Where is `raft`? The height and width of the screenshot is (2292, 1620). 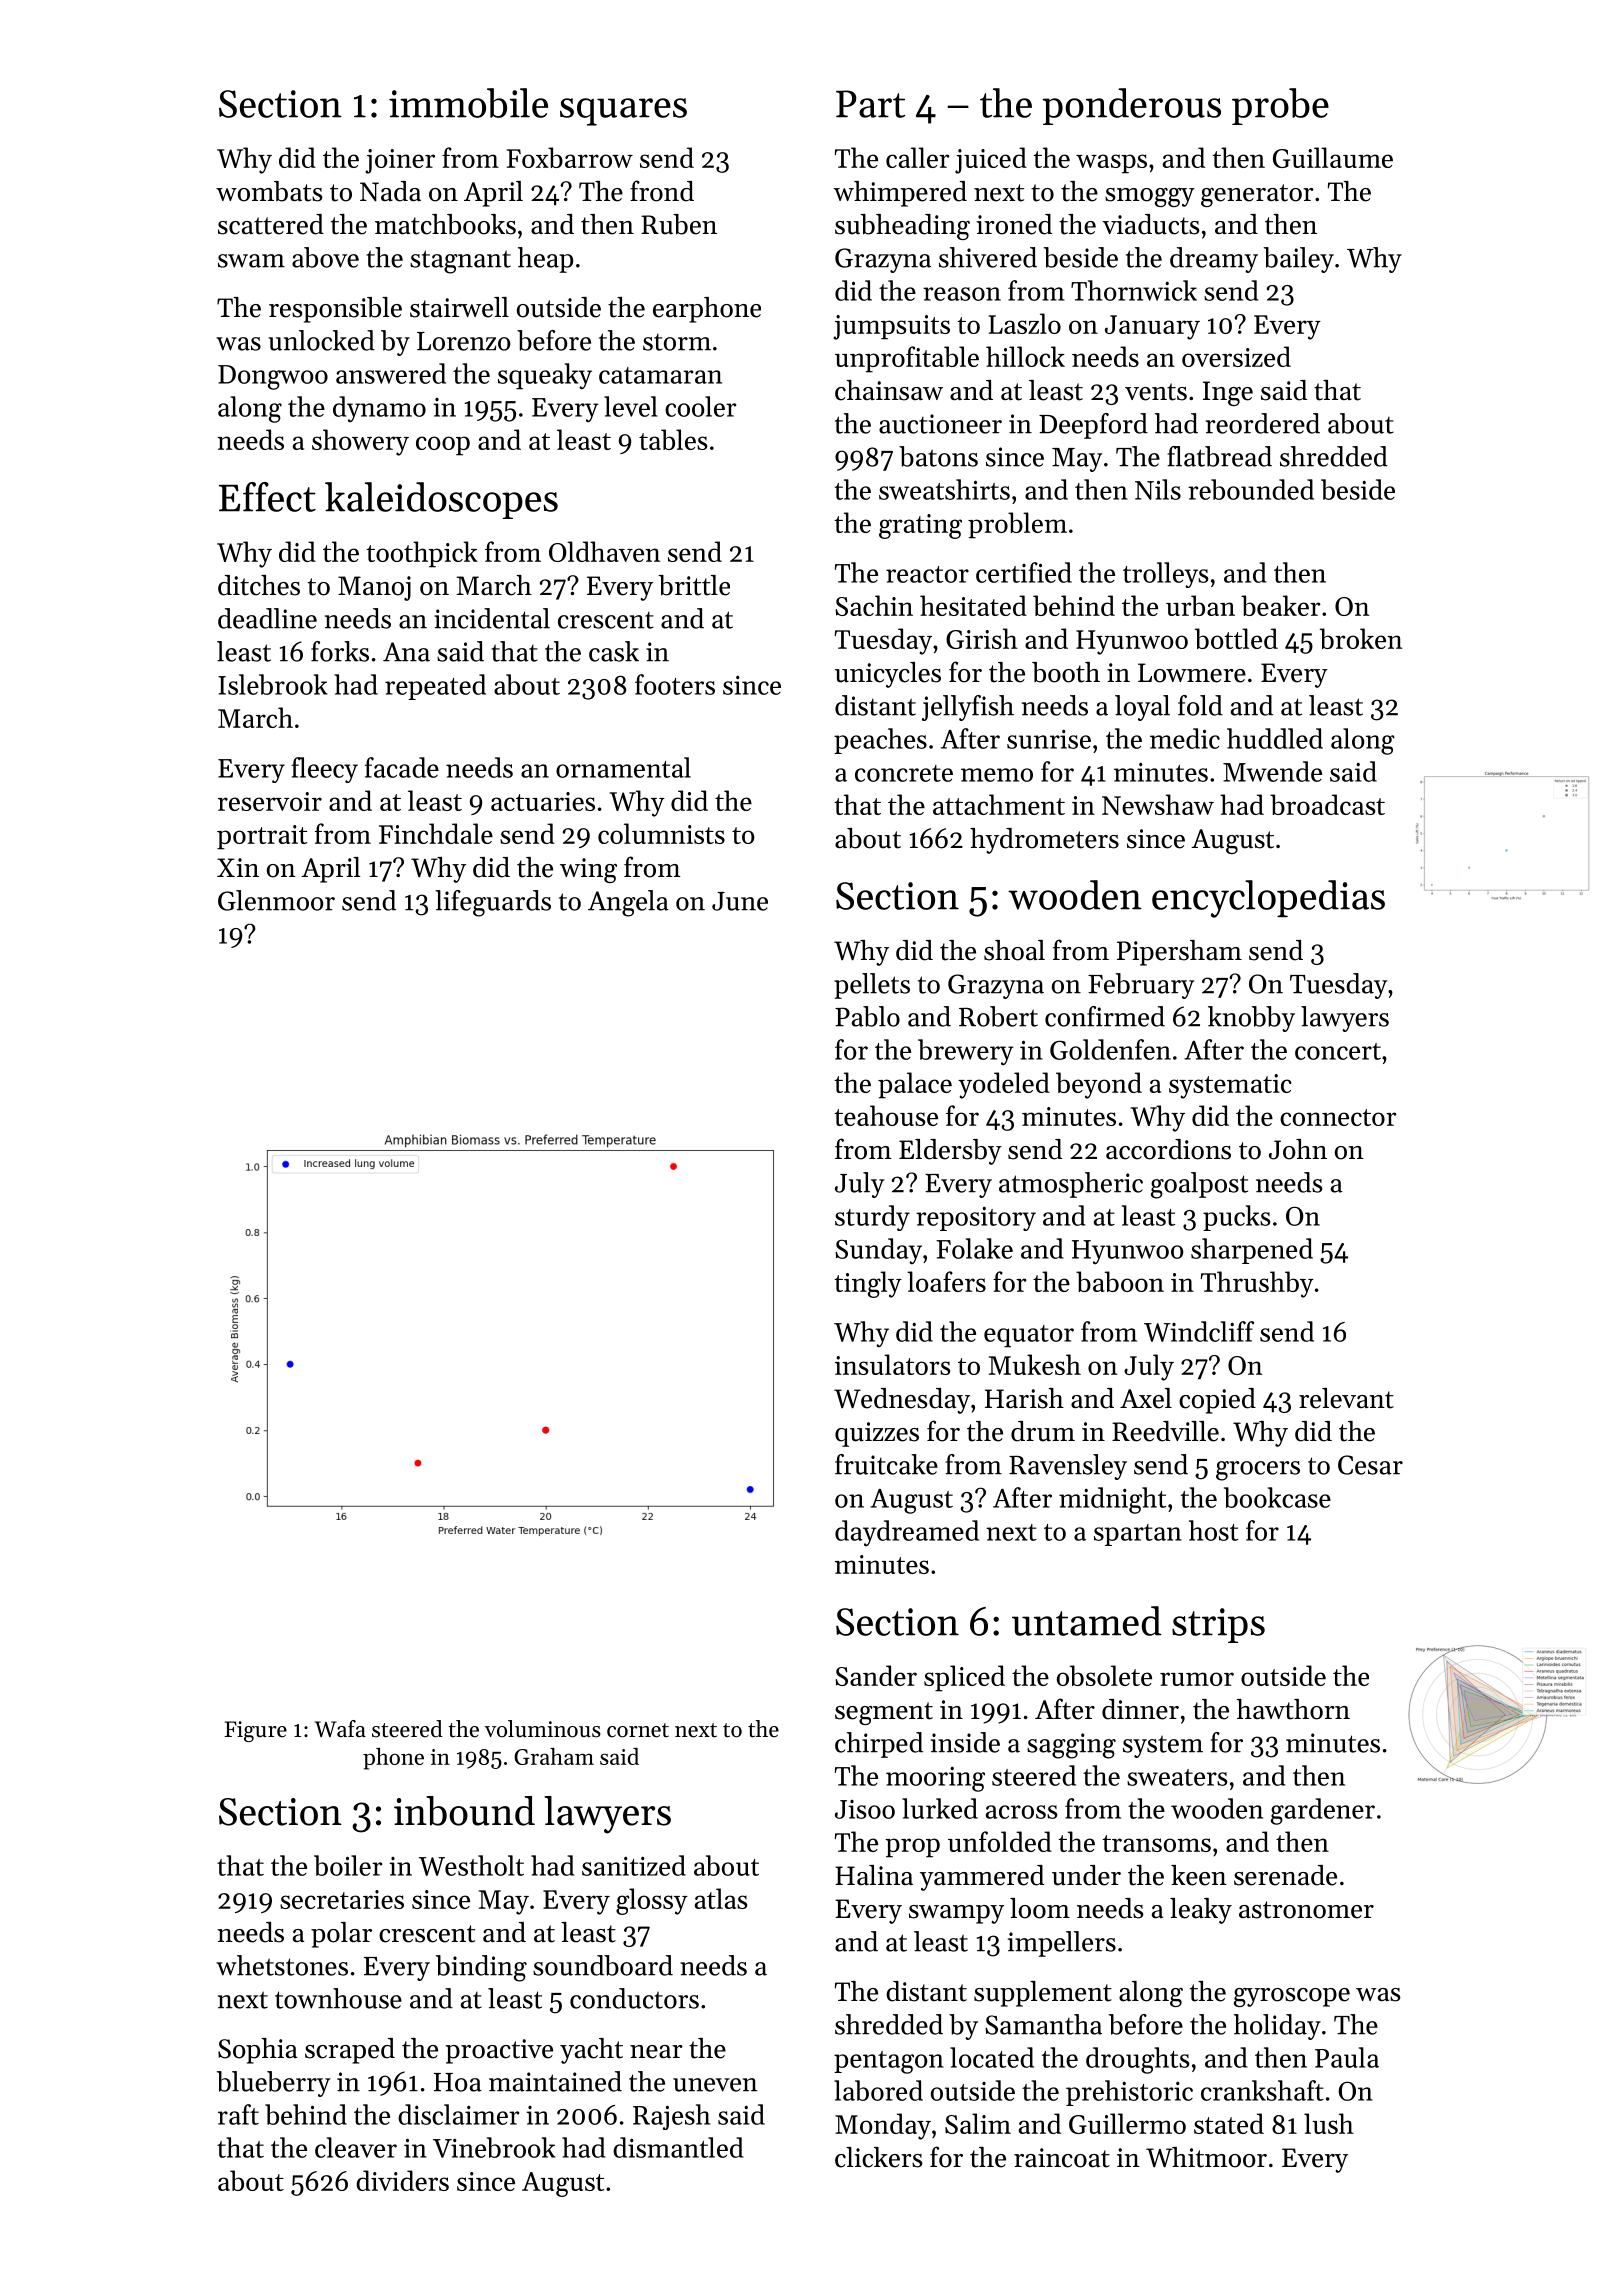 raft is located at coordinates (238, 2114).
